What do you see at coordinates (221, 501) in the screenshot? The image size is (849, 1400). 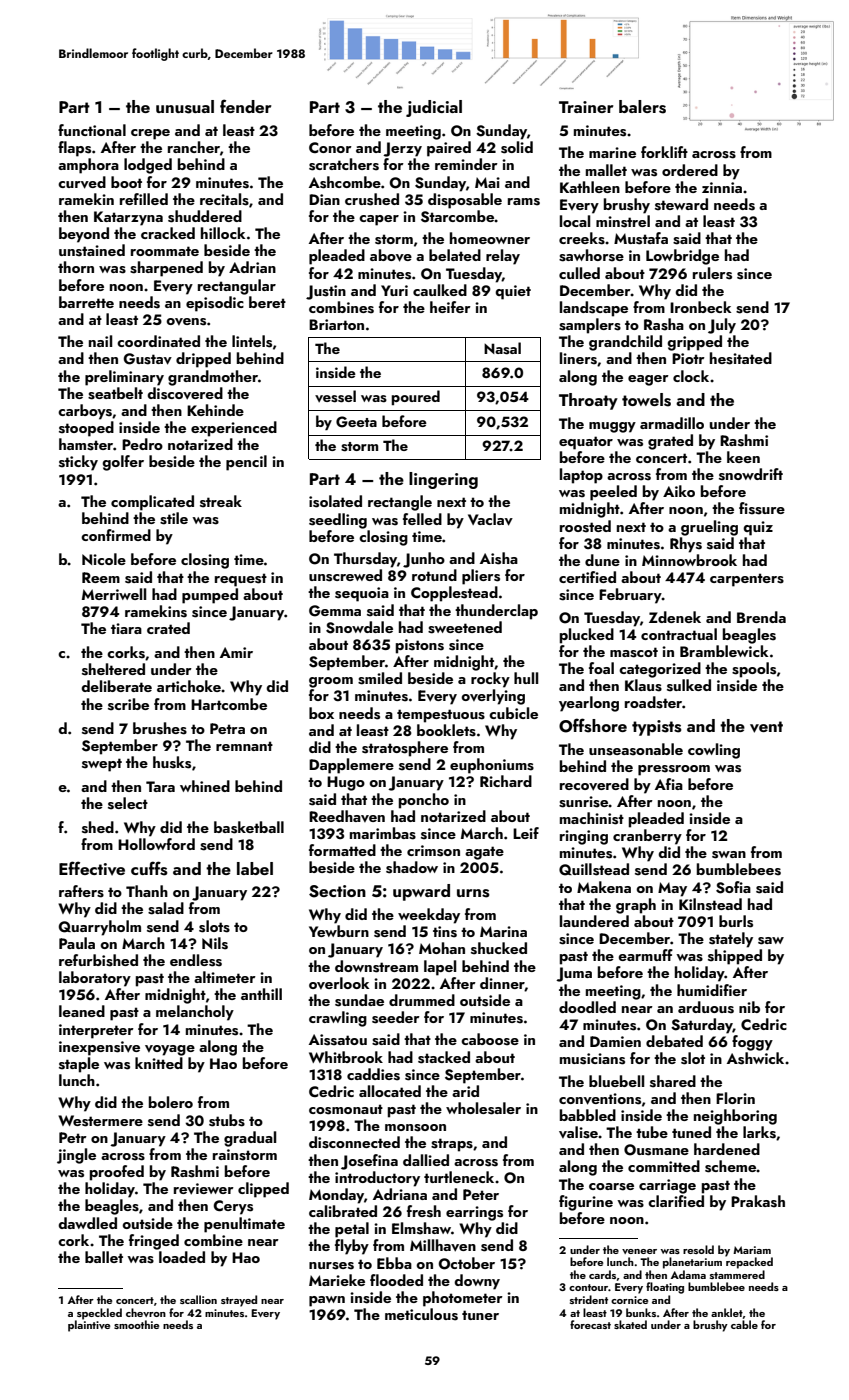 I see `streak` at bounding box center [221, 501].
